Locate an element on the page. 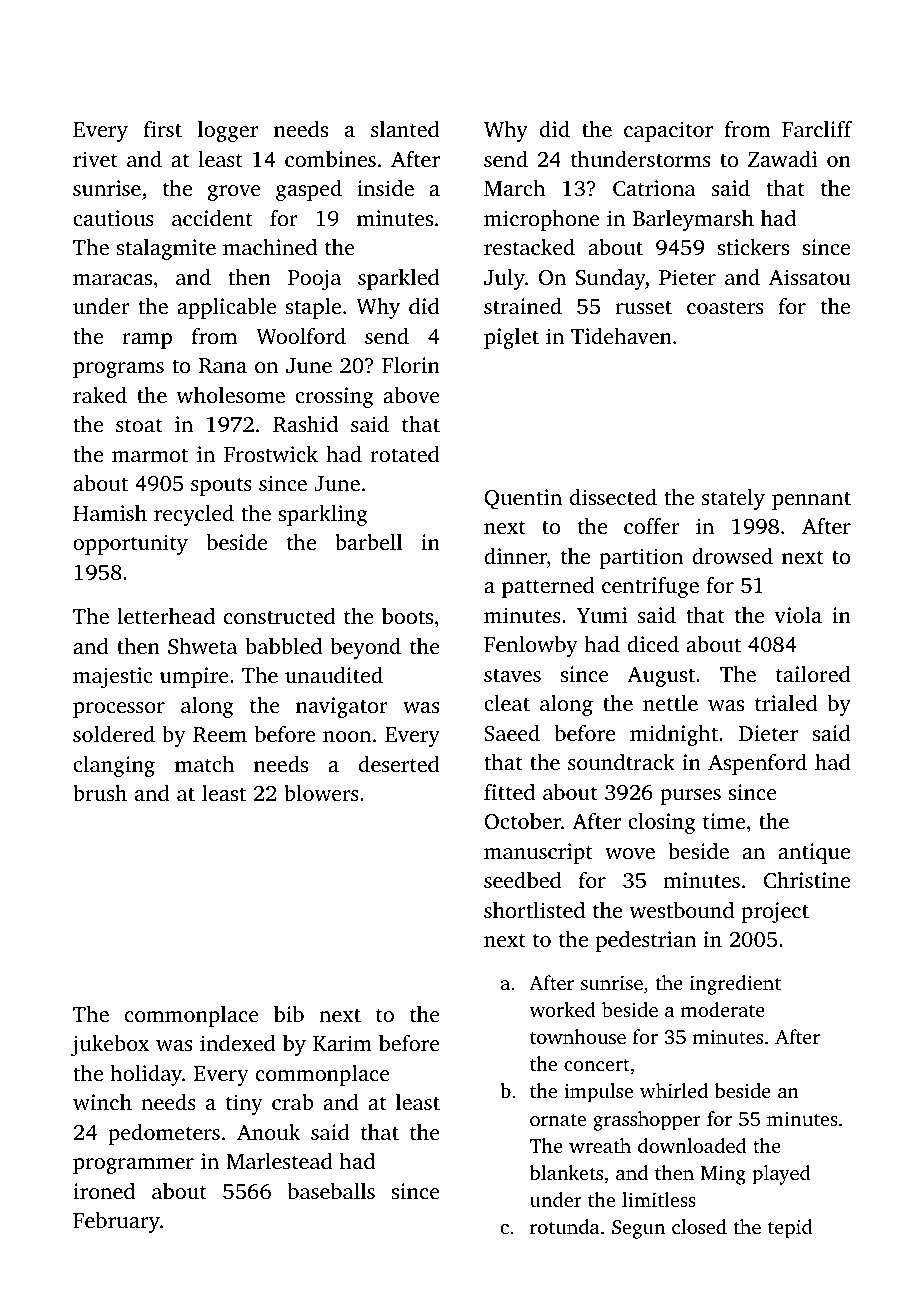 The height and width of the image is (1311, 924). umpire is located at coordinates (194, 677).
